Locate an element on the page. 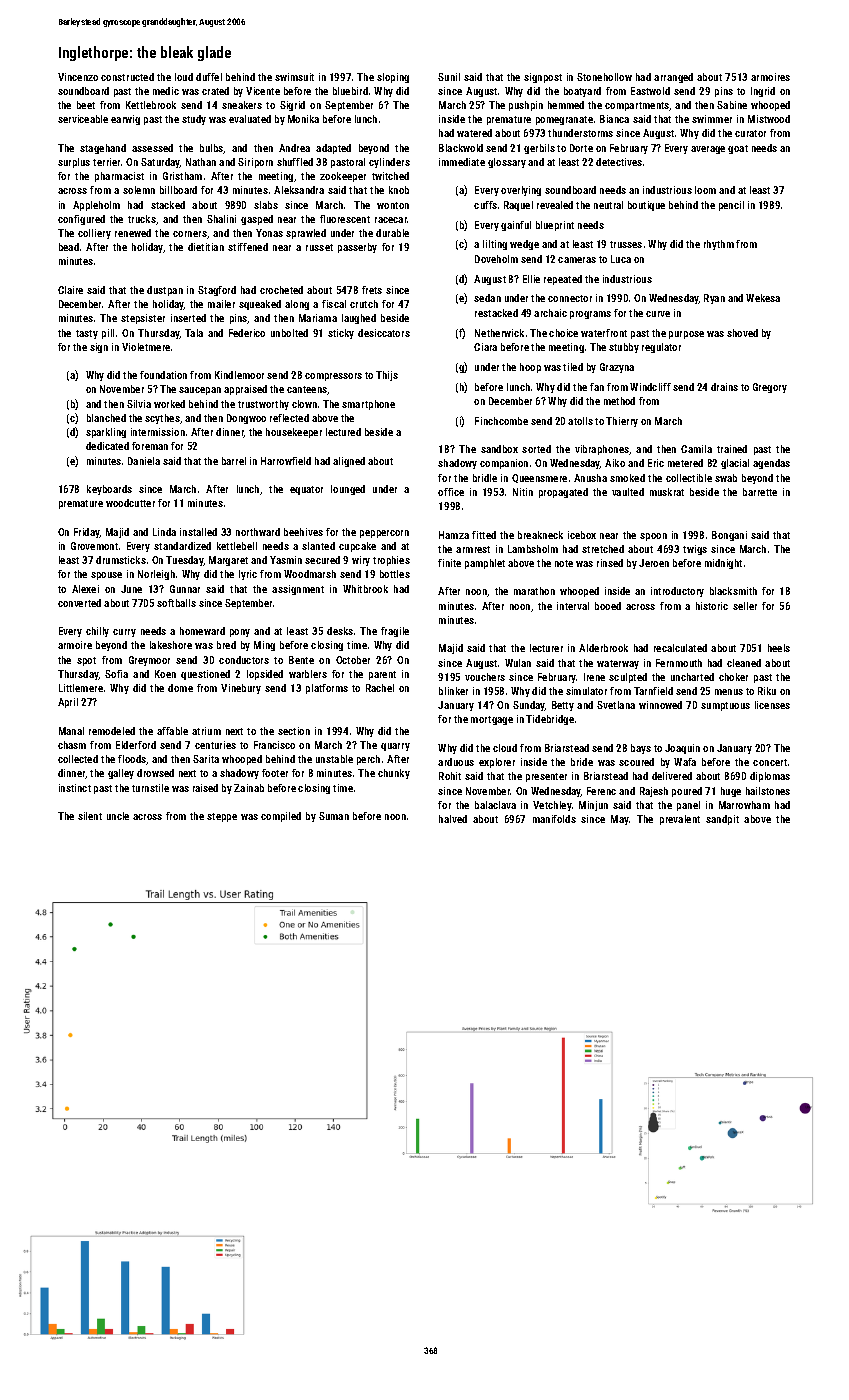 This document has height=1400, width=849. booed is located at coordinates (608, 606).
